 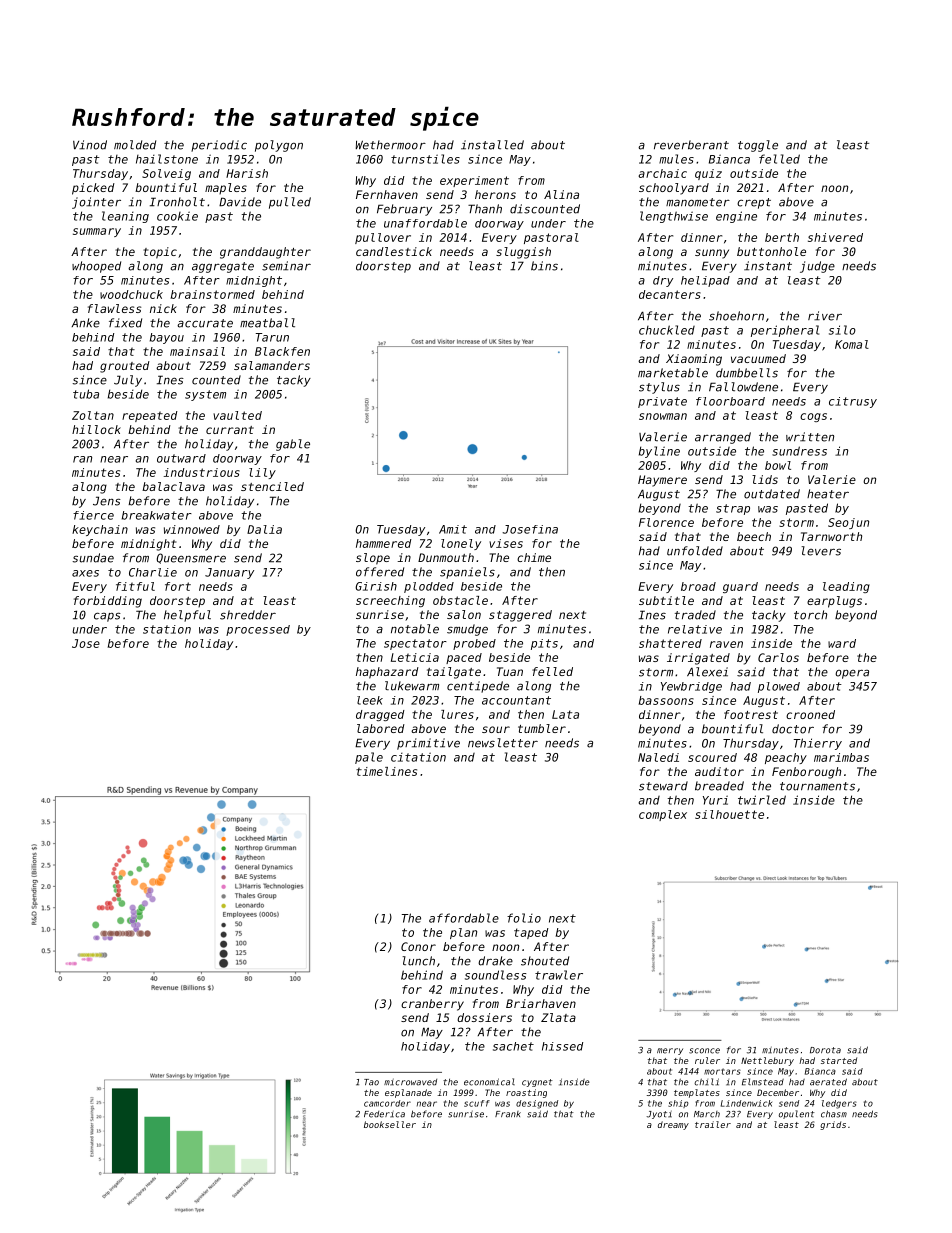 I want to click on Amit, so click(x=453, y=529).
